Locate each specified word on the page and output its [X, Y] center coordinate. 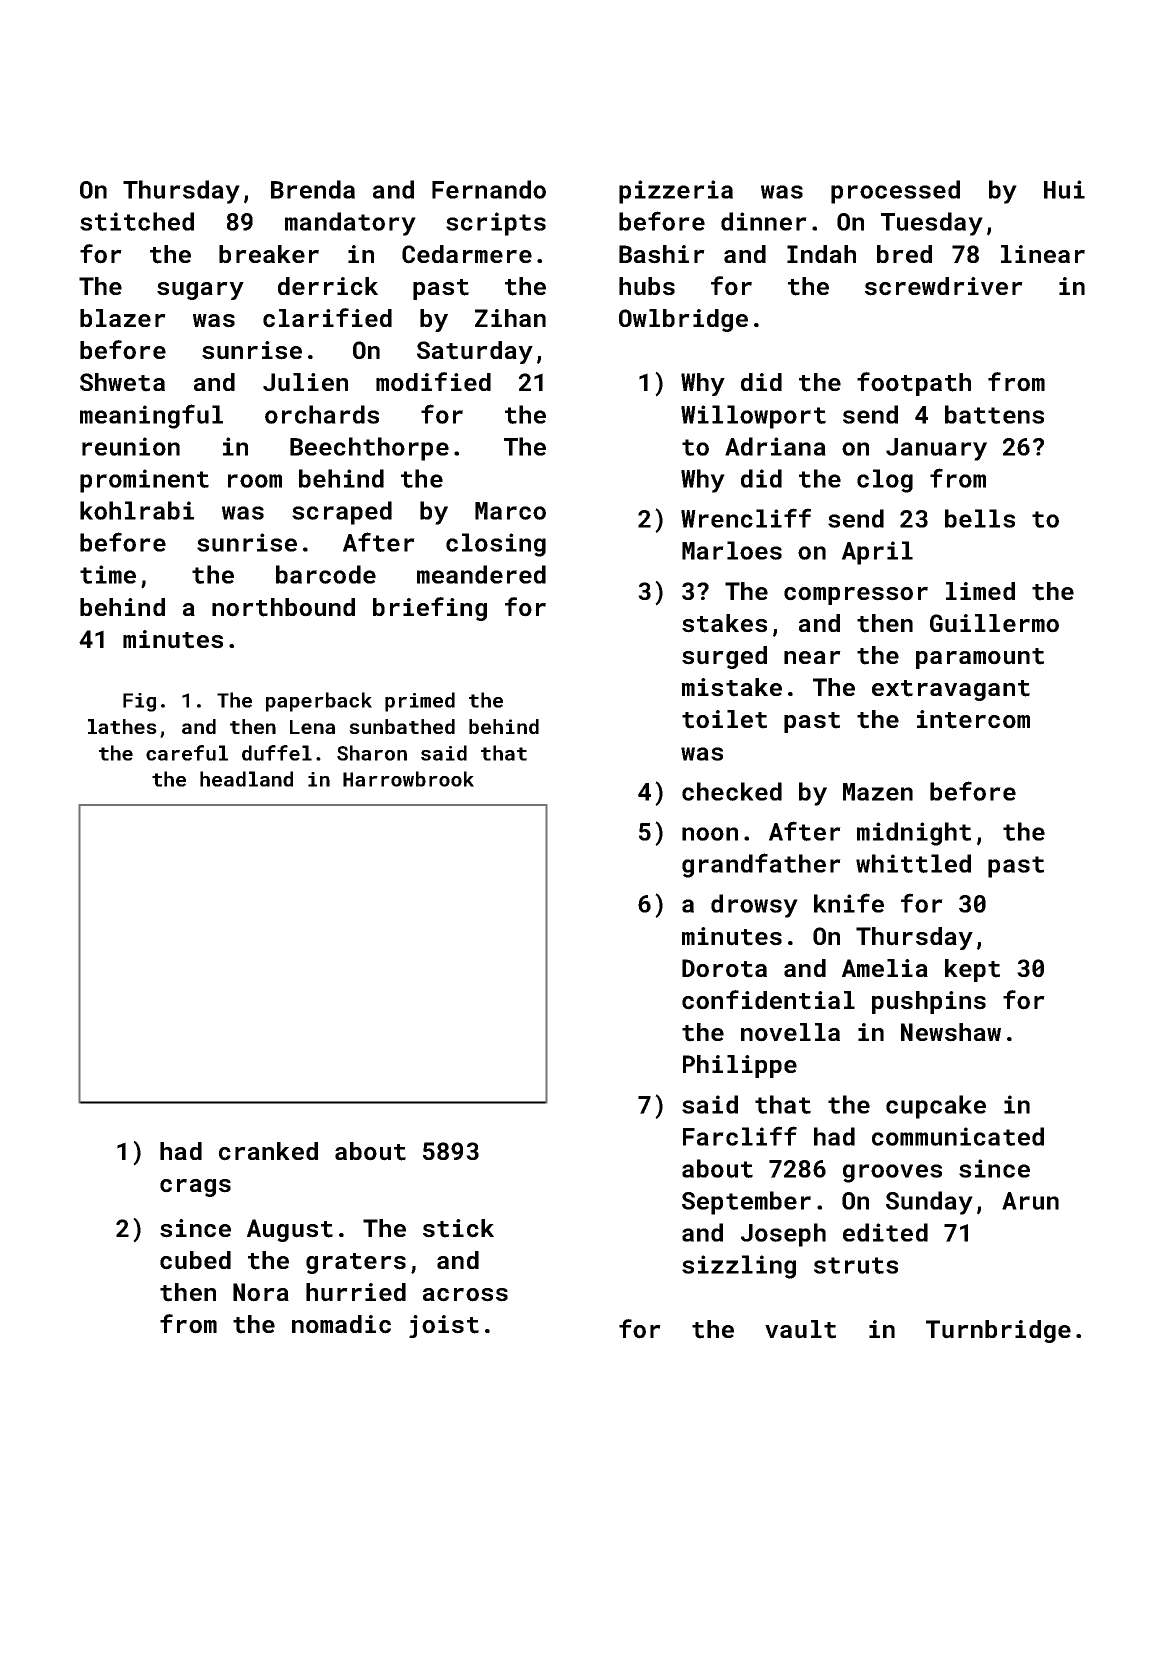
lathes [122, 726]
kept [972, 970]
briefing [430, 609]
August [290, 1230]
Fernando [489, 189]
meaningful [151, 416]
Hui [1064, 189]
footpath [914, 384]
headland [246, 779]
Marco [510, 511]
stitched [137, 221]
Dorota [724, 968]
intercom [973, 719]
